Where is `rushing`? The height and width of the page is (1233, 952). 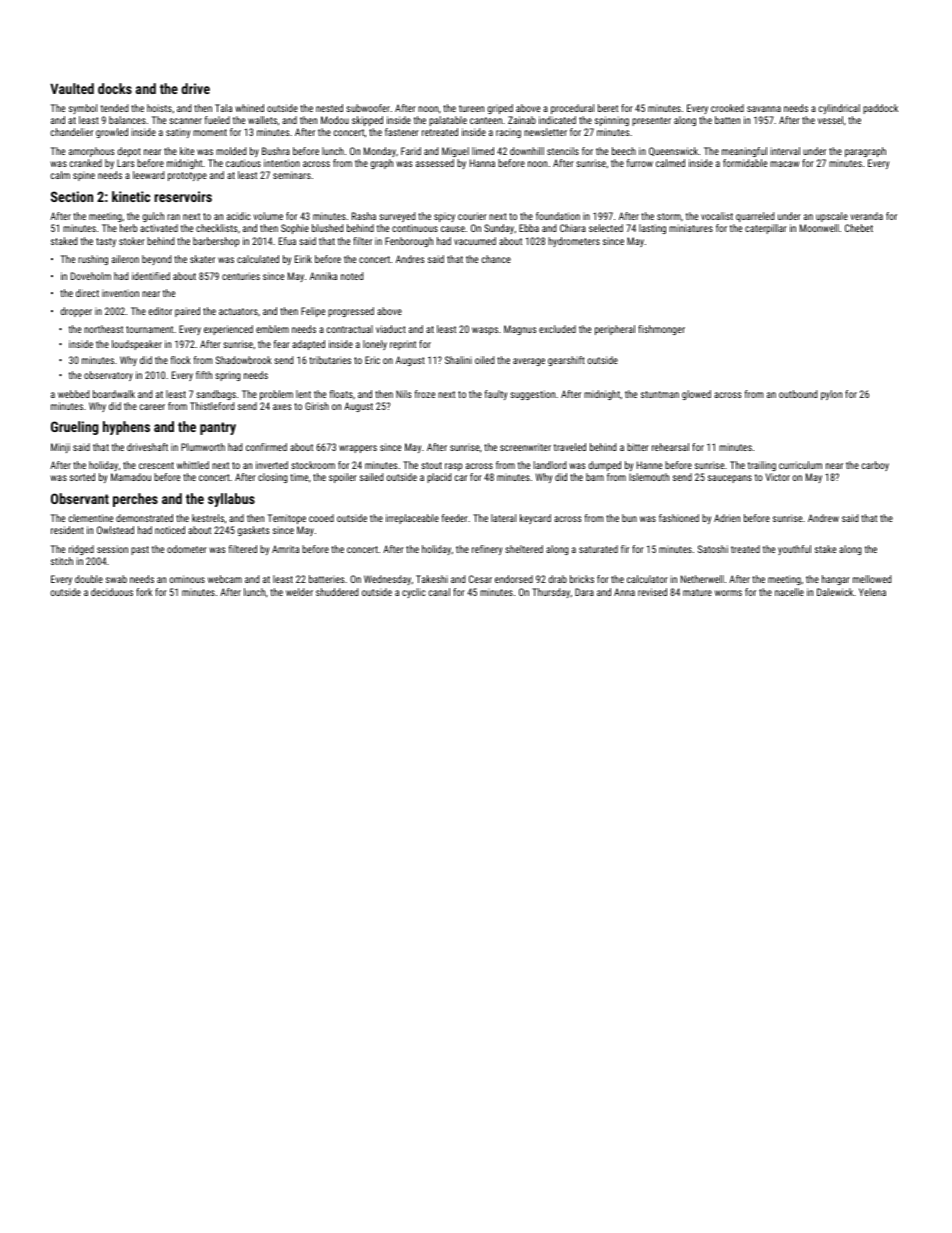
rushing is located at coordinates (93, 260).
